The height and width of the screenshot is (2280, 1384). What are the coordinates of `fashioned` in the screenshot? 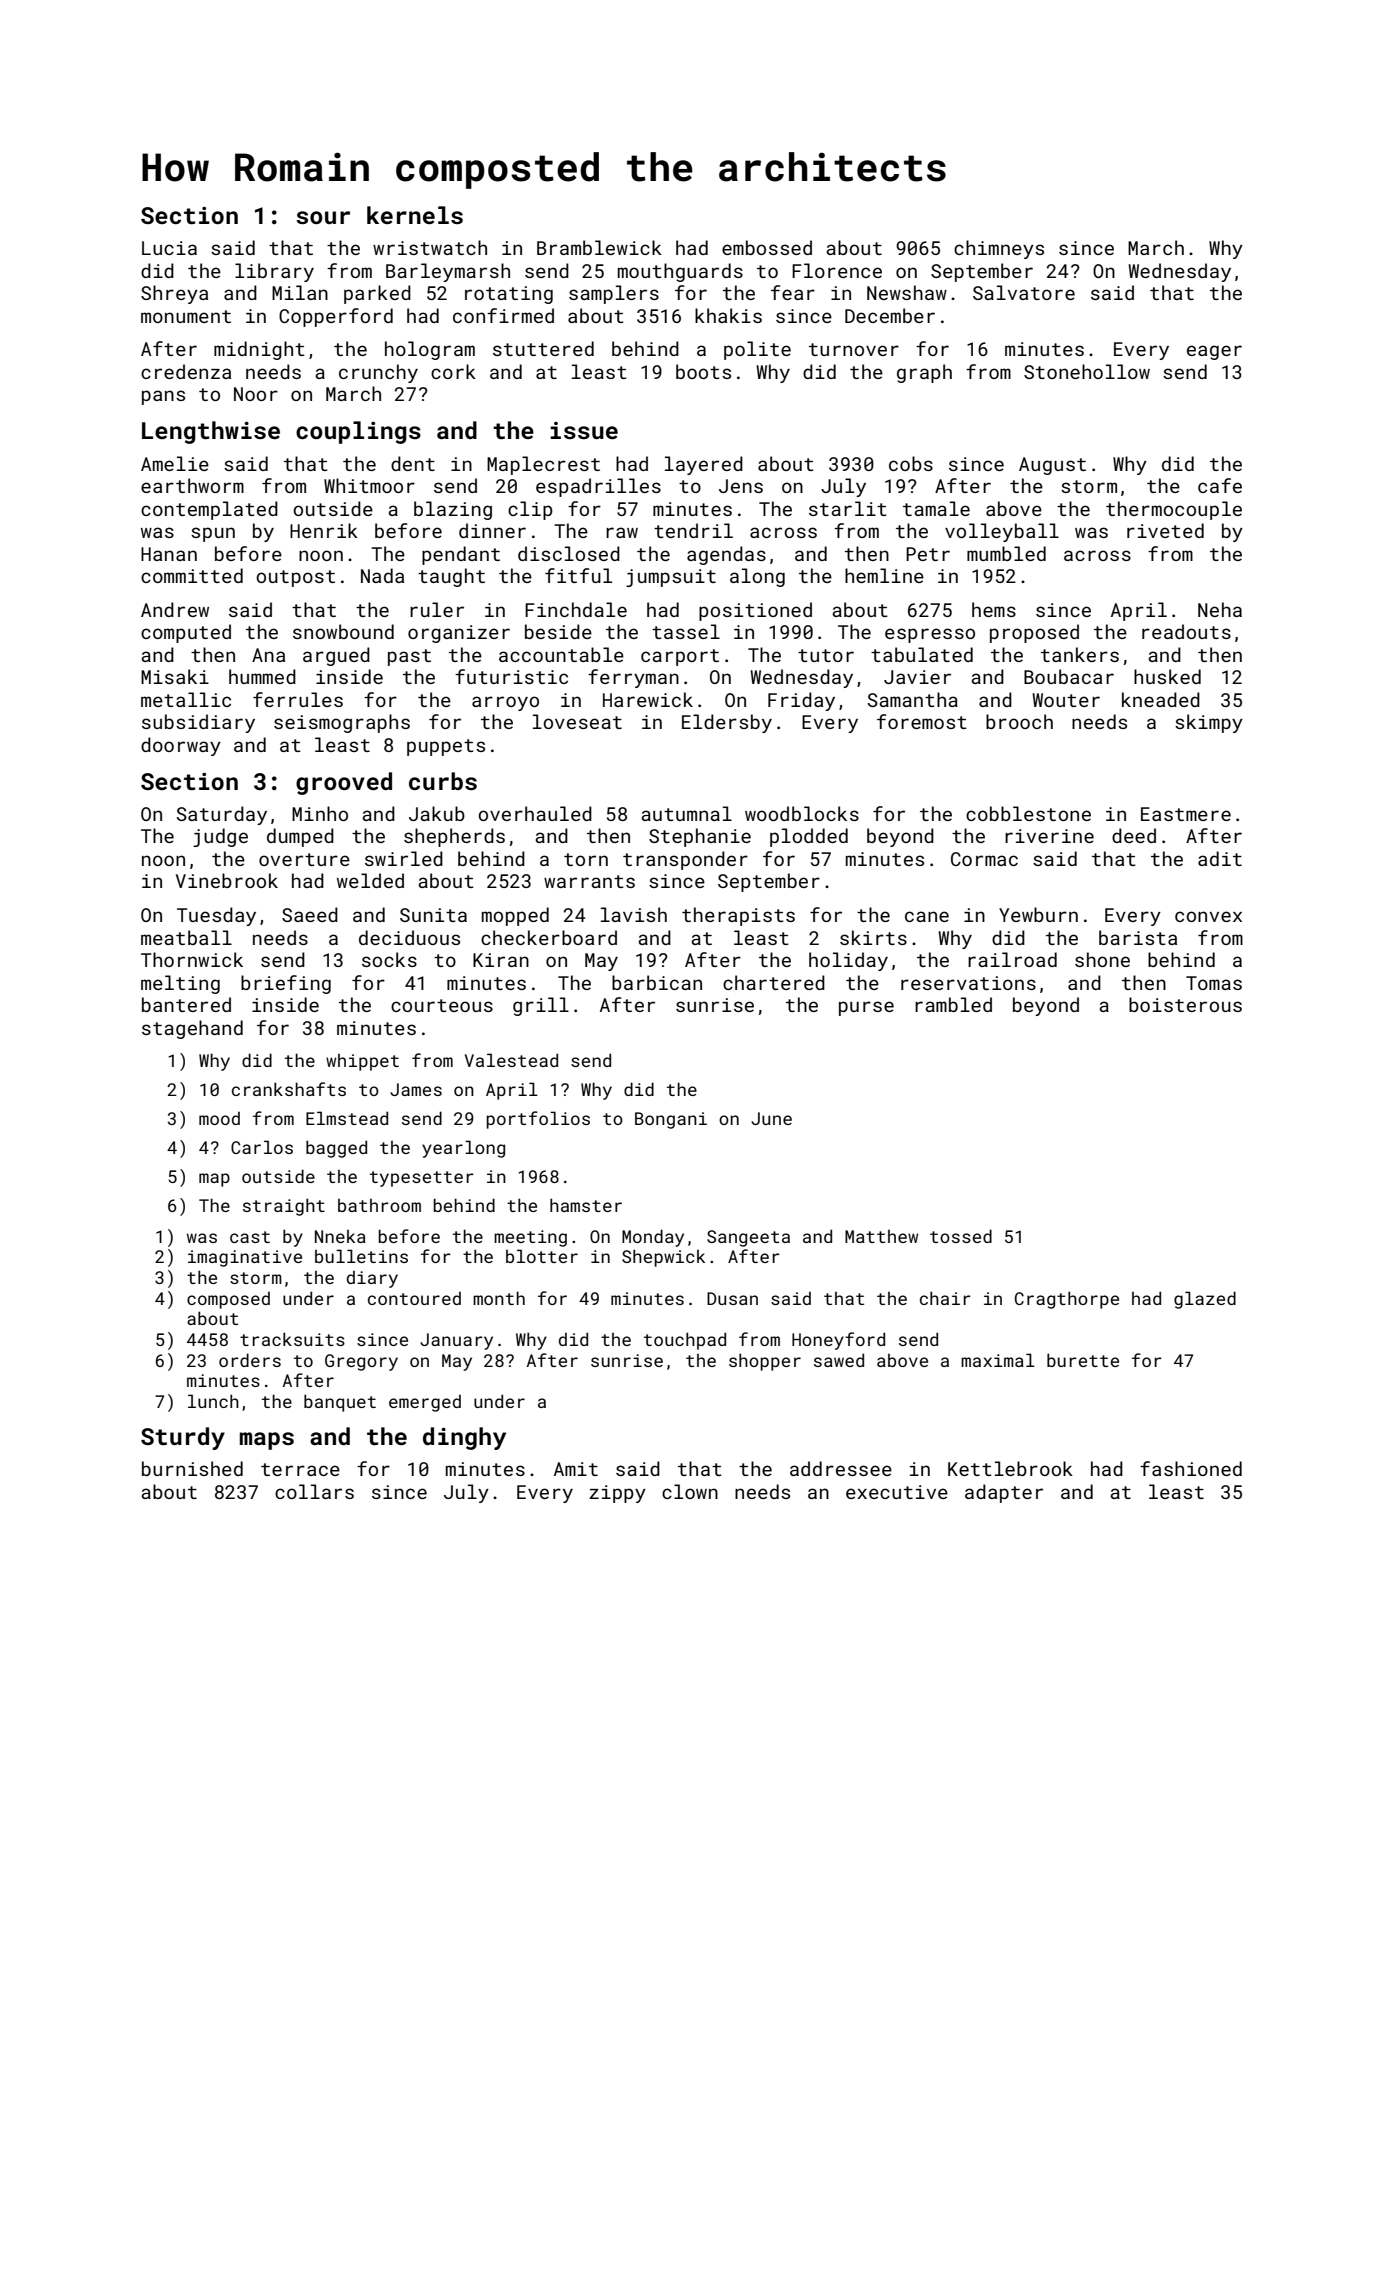 It's located at (1191, 1468).
